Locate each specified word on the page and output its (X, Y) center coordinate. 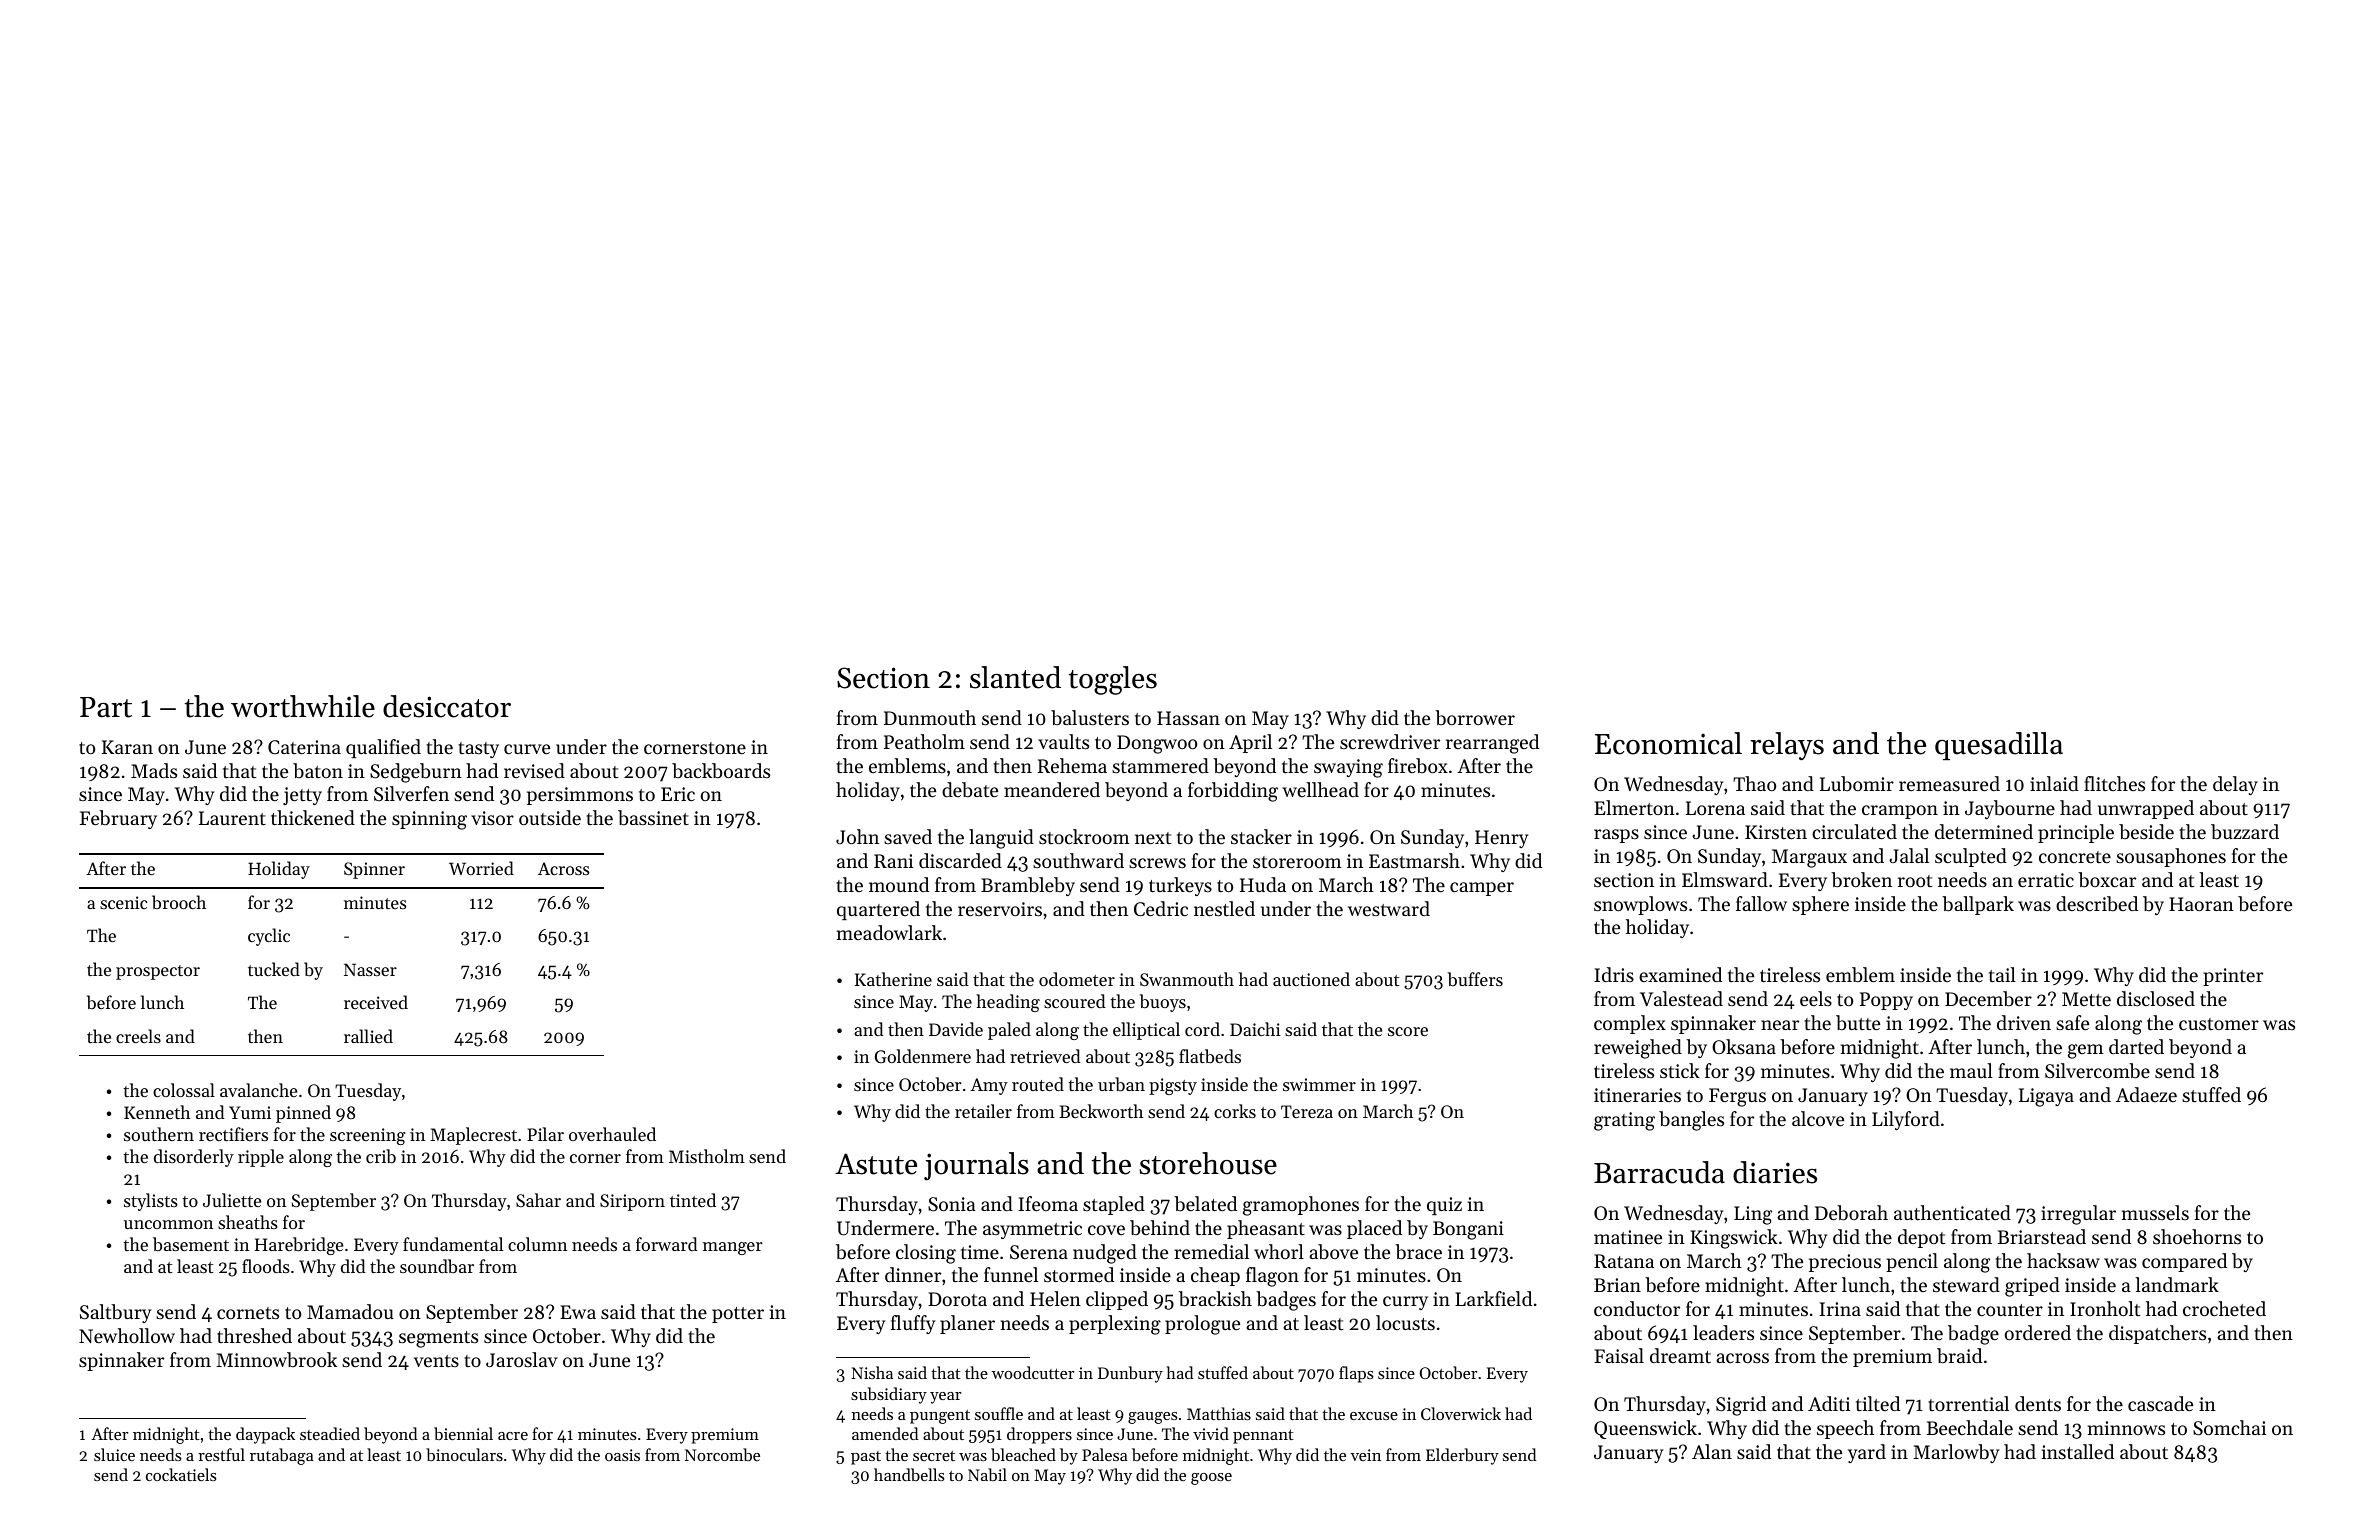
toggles (1113, 680)
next (1153, 838)
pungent (940, 1417)
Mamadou (350, 1311)
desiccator (447, 706)
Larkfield (1493, 1298)
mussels (2155, 1212)
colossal (184, 1090)
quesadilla (1999, 746)
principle (2076, 833)
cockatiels (181, 1474)
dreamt (1680, 1355)
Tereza (1307, 1111)
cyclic (269, 937)
